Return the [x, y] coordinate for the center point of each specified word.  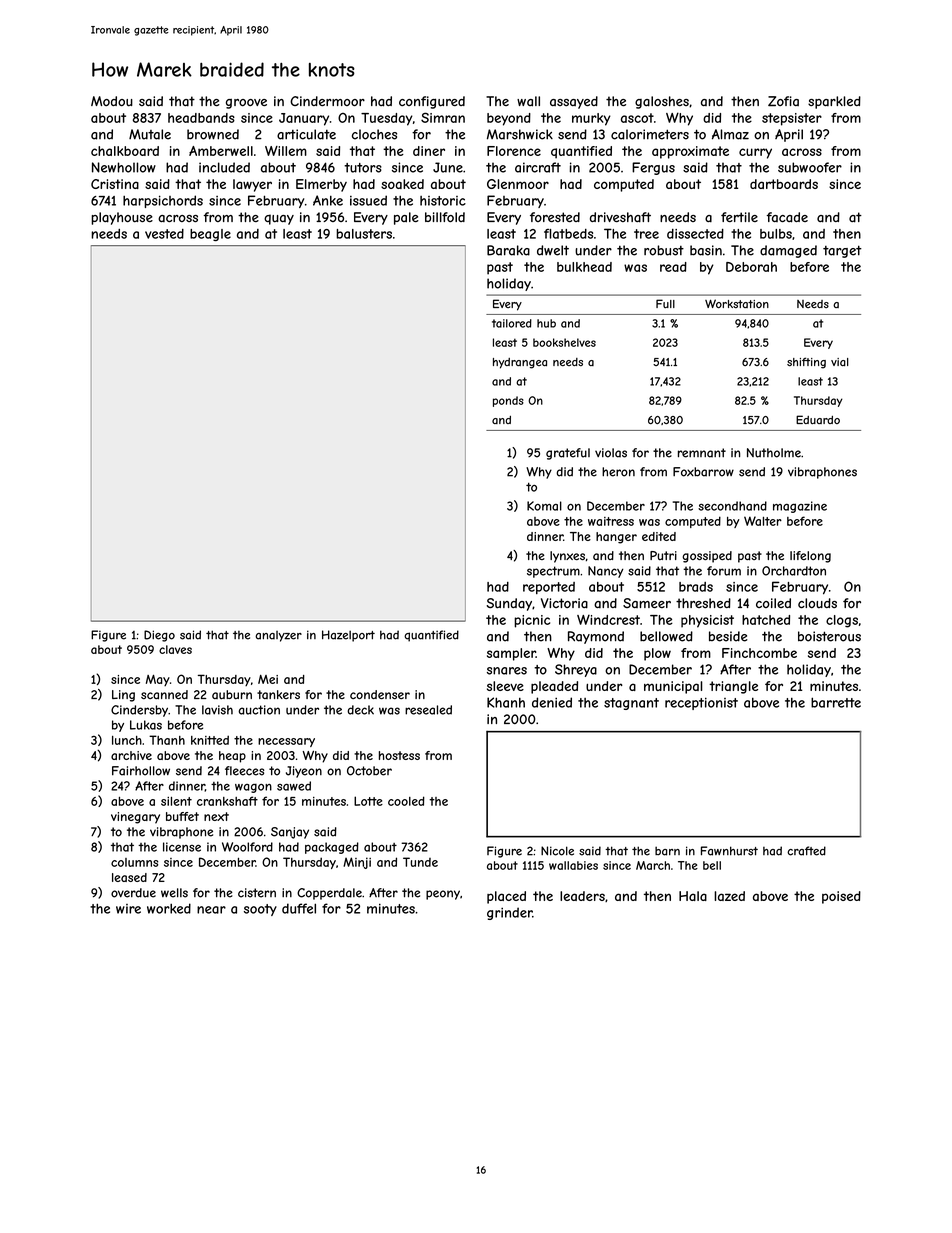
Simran [443, 117]
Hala [693, 896]
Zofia [783, 101]
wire [128, 909]
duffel [299, 908]
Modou [112, 101]
